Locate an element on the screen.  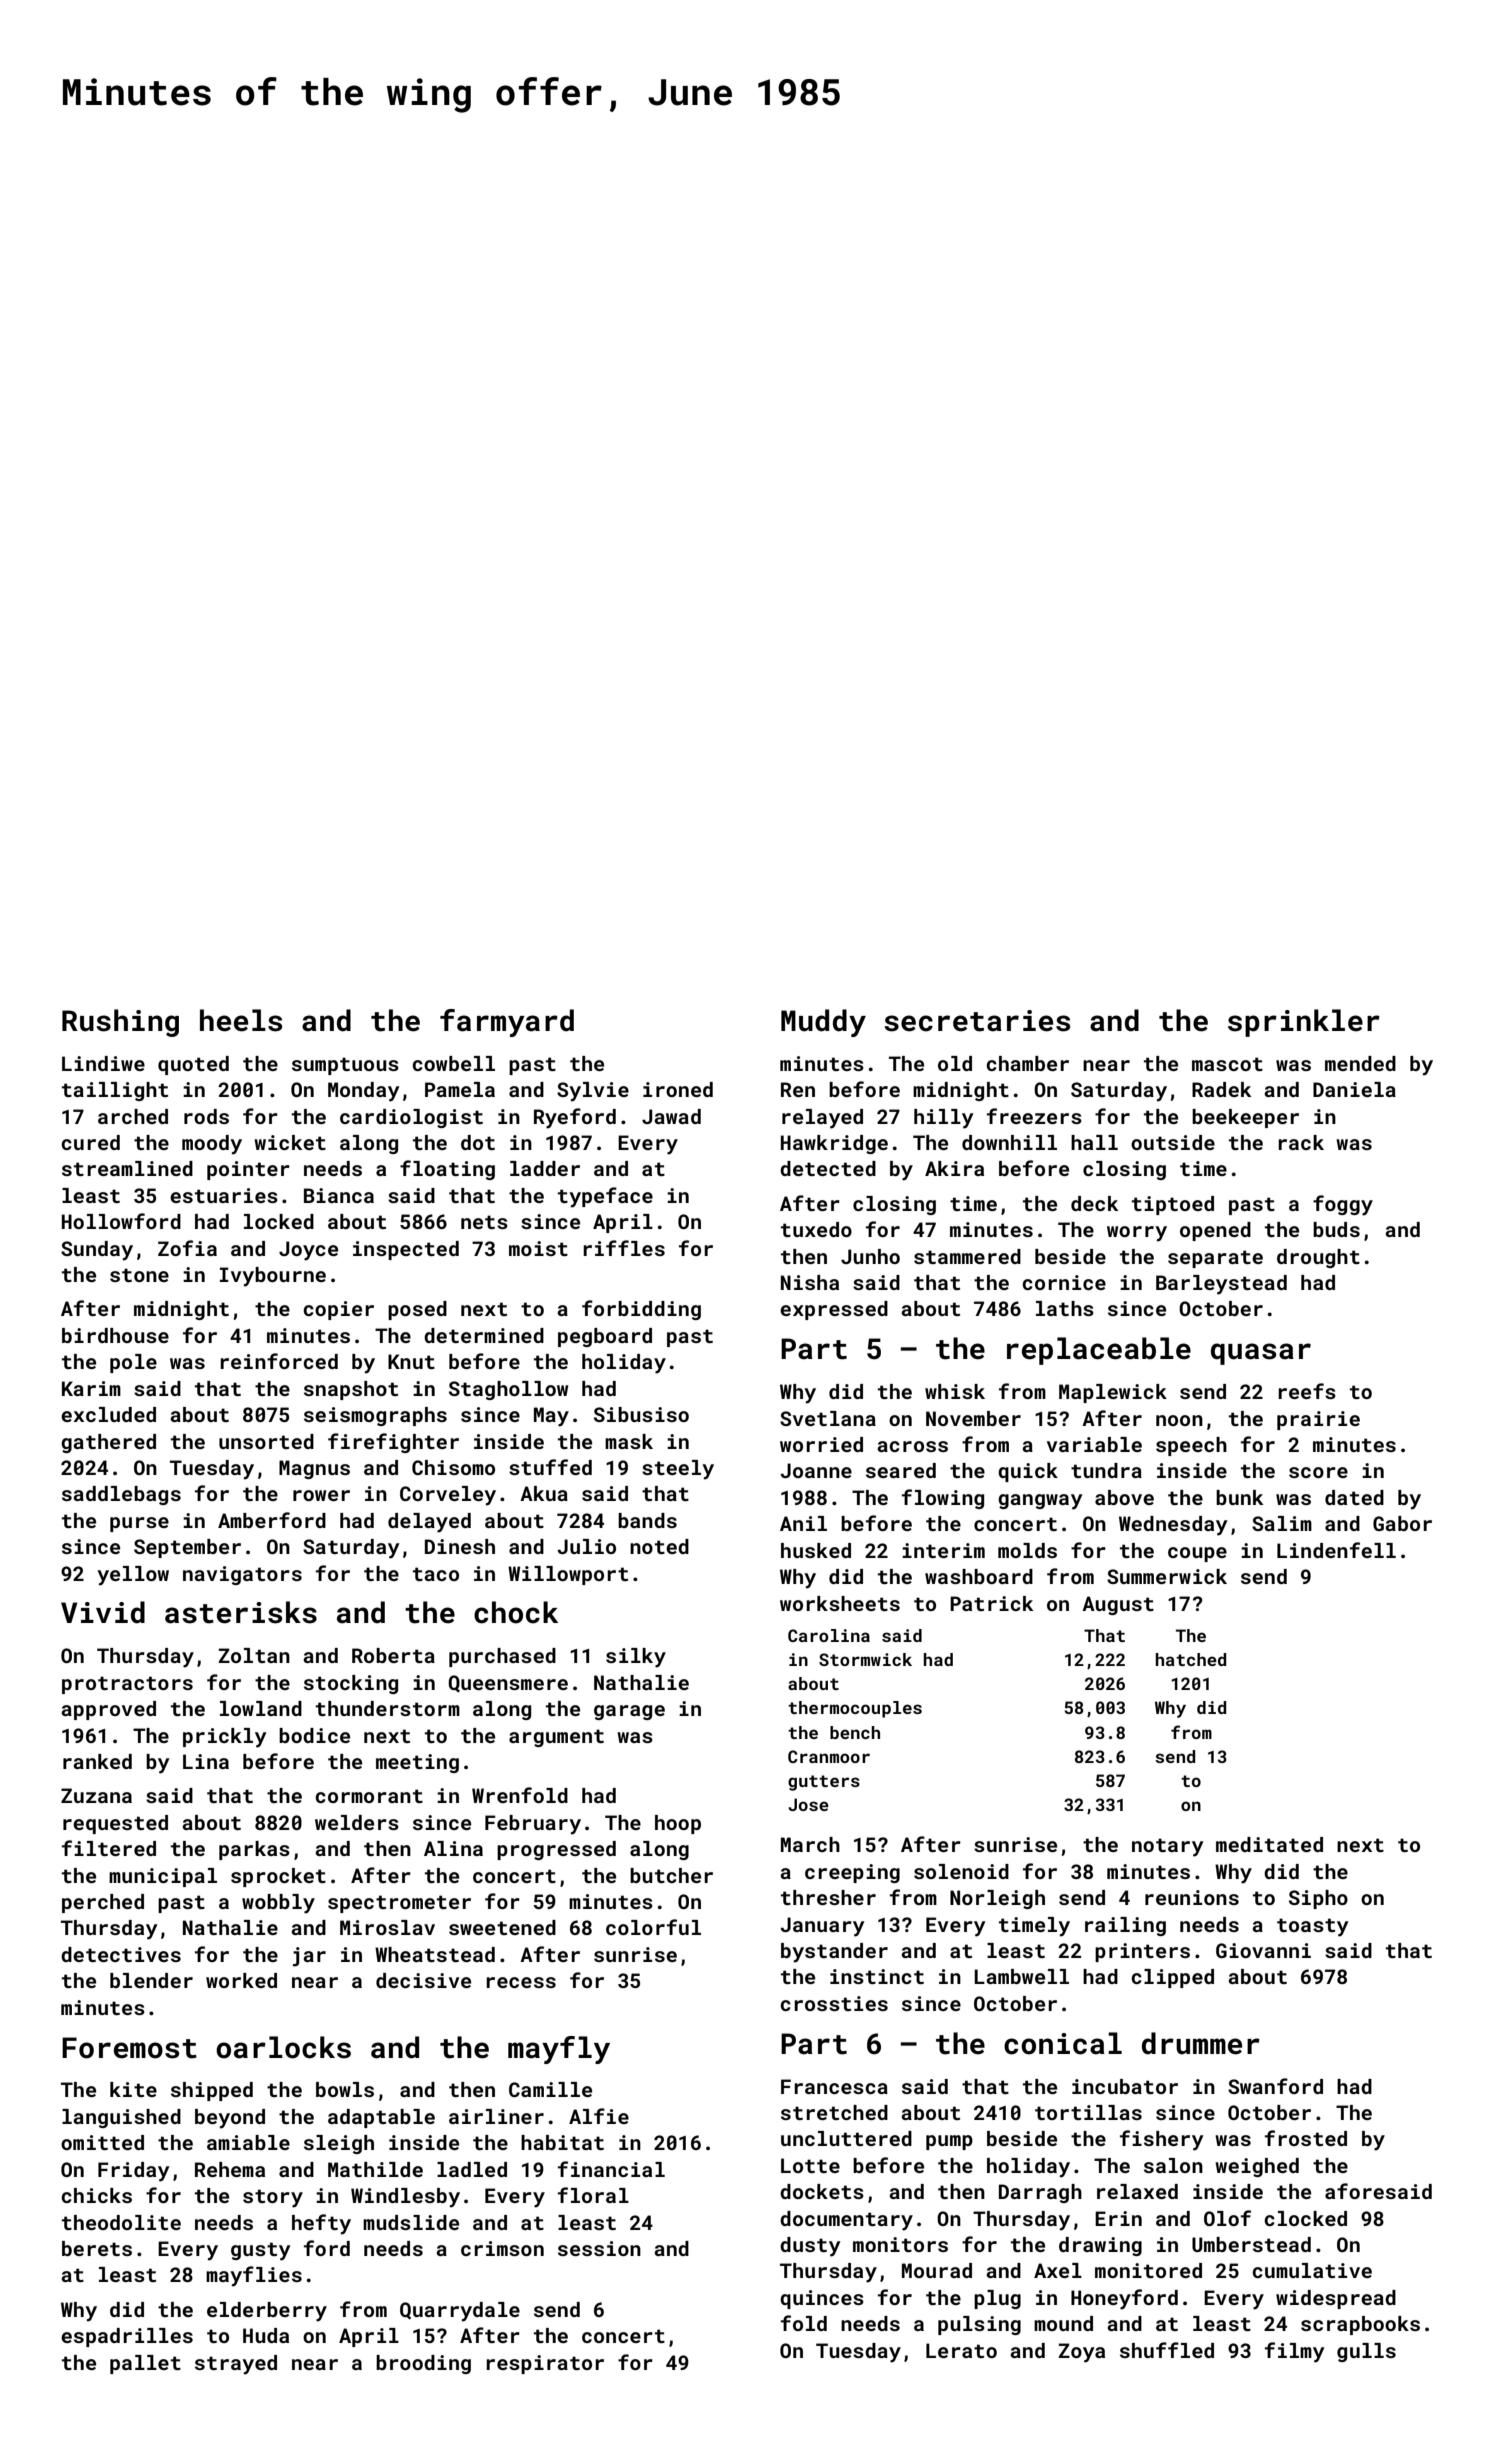
copier is located at coordinates (338, 1310).
